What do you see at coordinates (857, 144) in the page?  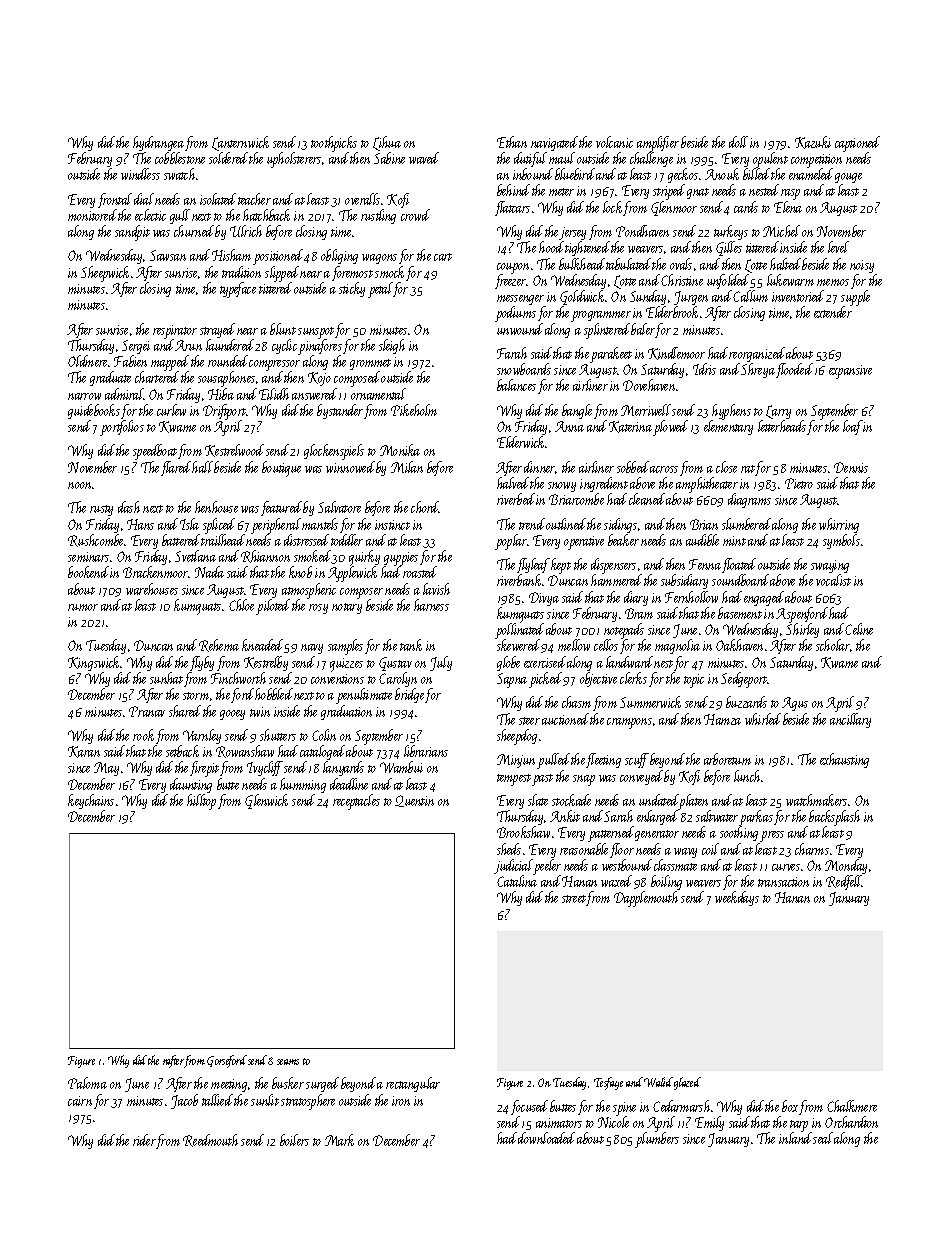 I see `captioned` at bounding box center [857, 144].
